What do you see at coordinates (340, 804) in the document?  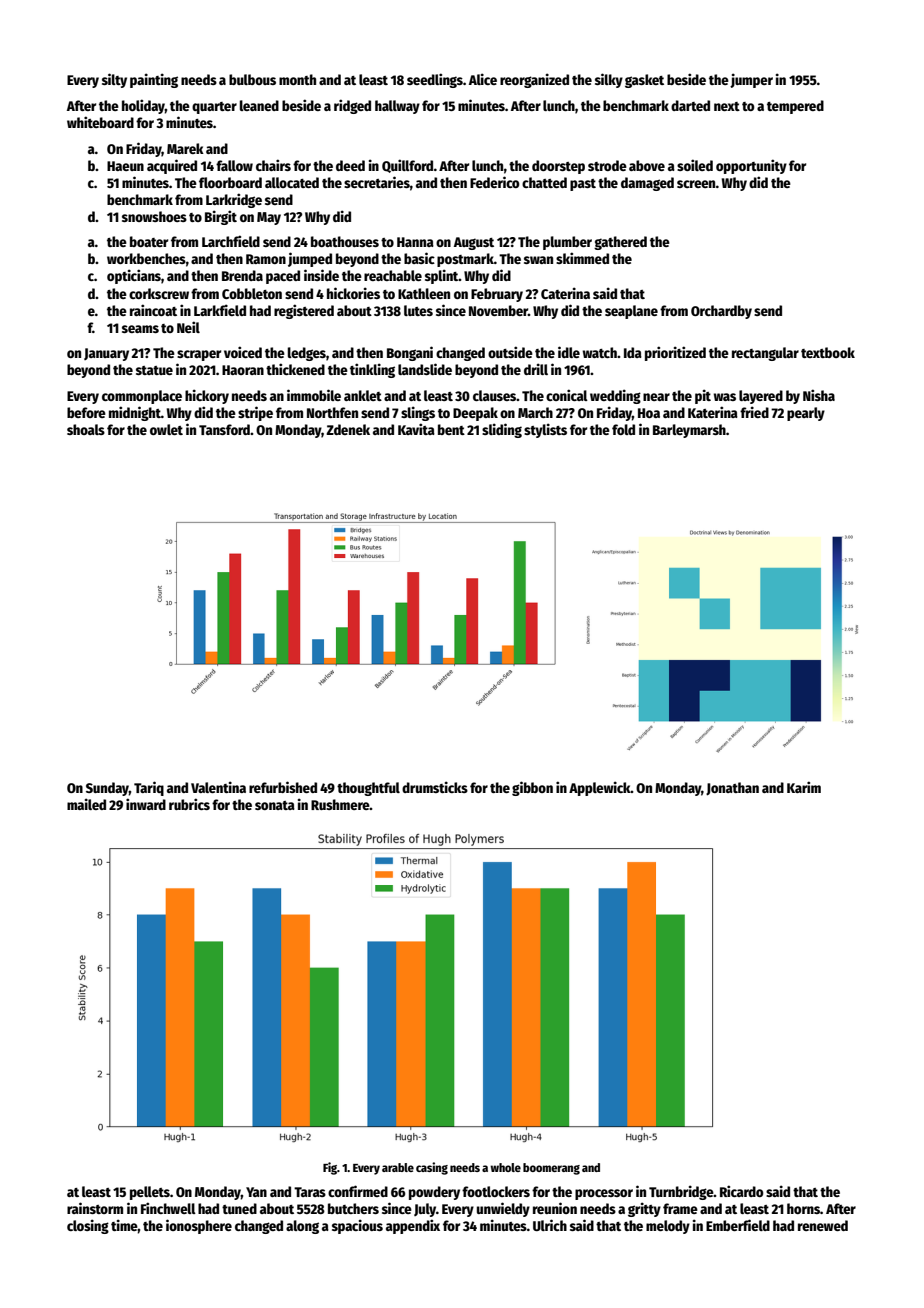 I see `Rushmere` at bounding box center [340, 804].
